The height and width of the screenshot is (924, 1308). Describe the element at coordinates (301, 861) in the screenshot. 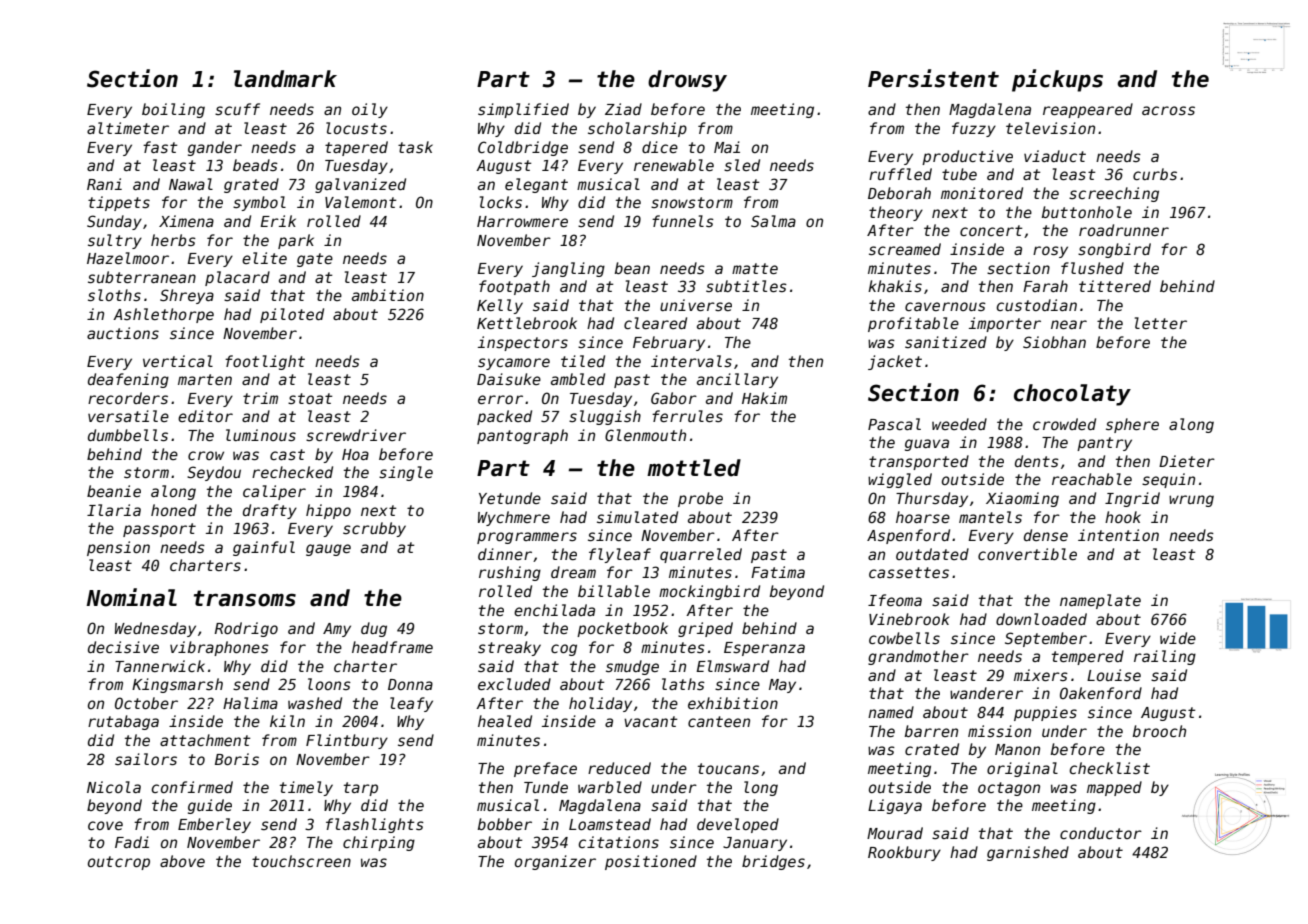

I see `touchscreen` at that location.
